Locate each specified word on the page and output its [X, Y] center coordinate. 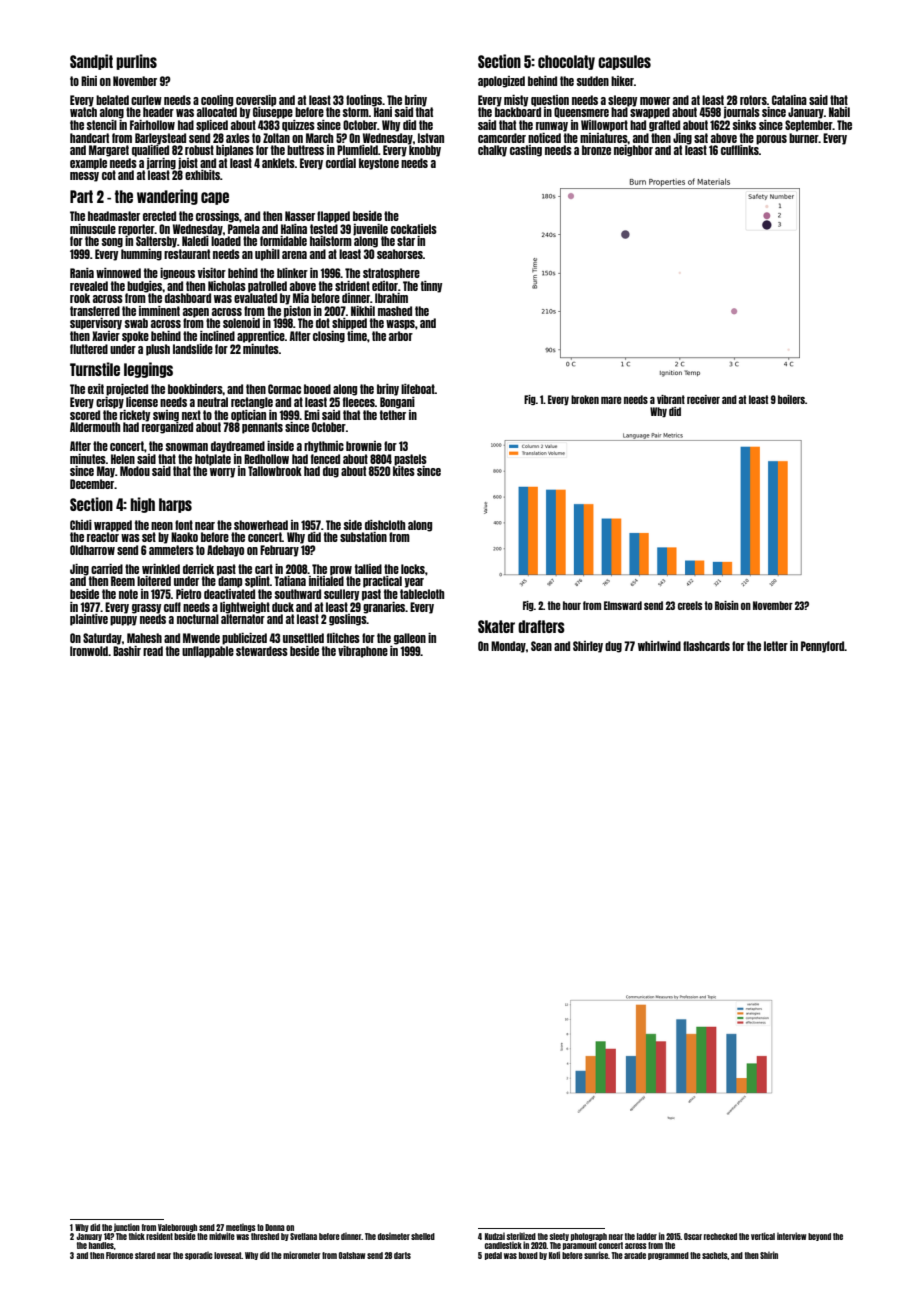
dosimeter [394, 1236]
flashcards [706, 646]
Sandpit [91, 62]
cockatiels [414, 229]
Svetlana [303, 1236]
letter [776, 646]
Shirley [588, 647]
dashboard [188, 298]
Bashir [127, 651]
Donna [275, 1227]
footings [364, 101]
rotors [753, 100]
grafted [664, 126]
